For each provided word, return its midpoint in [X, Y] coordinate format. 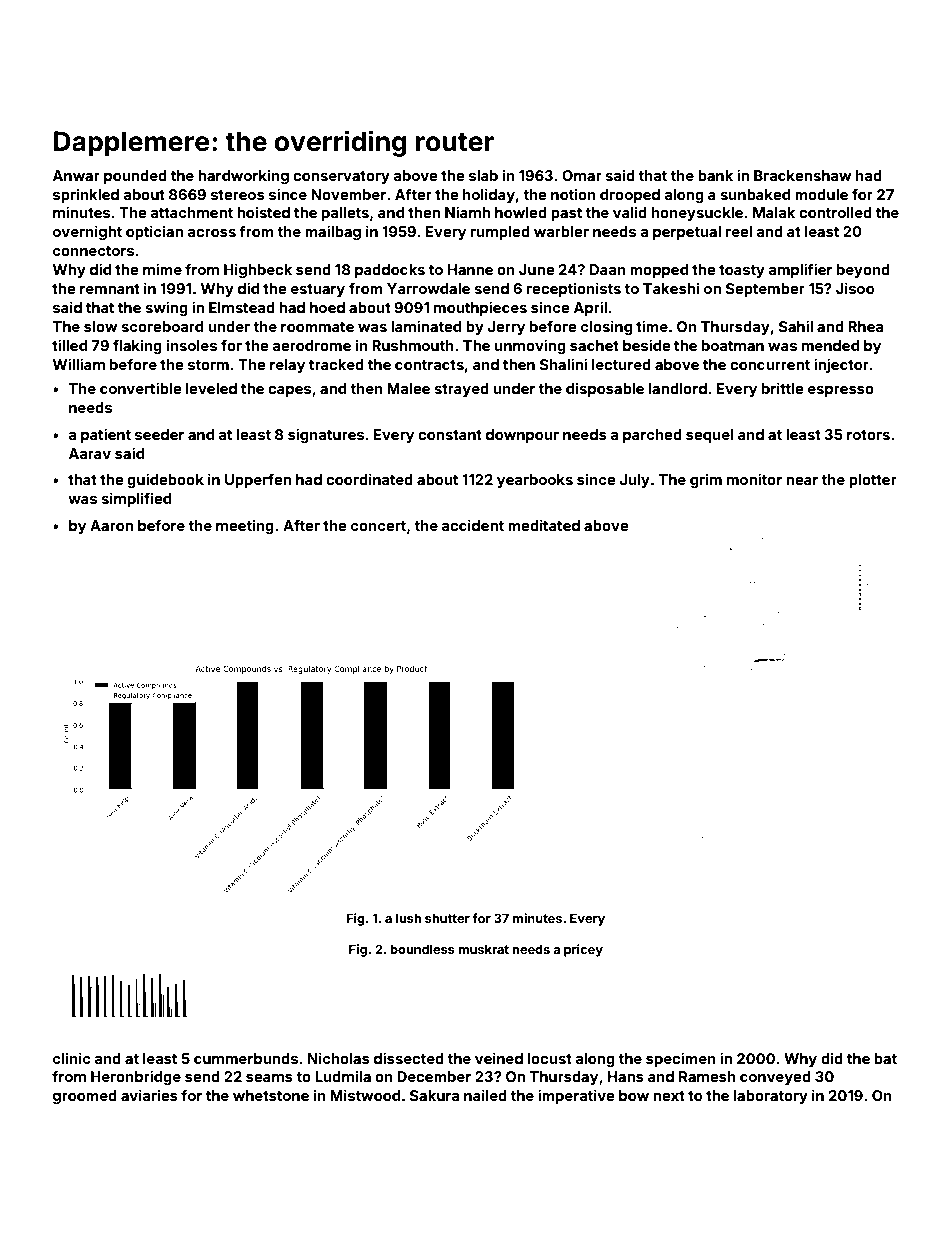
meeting [245, 527]
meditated [544, 525]
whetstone [271, 1095]
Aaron [111, 525]
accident [473, 525]
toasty [742, 271]
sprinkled [86, 196]
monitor [754, 479]
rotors [868, 435]
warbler [561, 231]
